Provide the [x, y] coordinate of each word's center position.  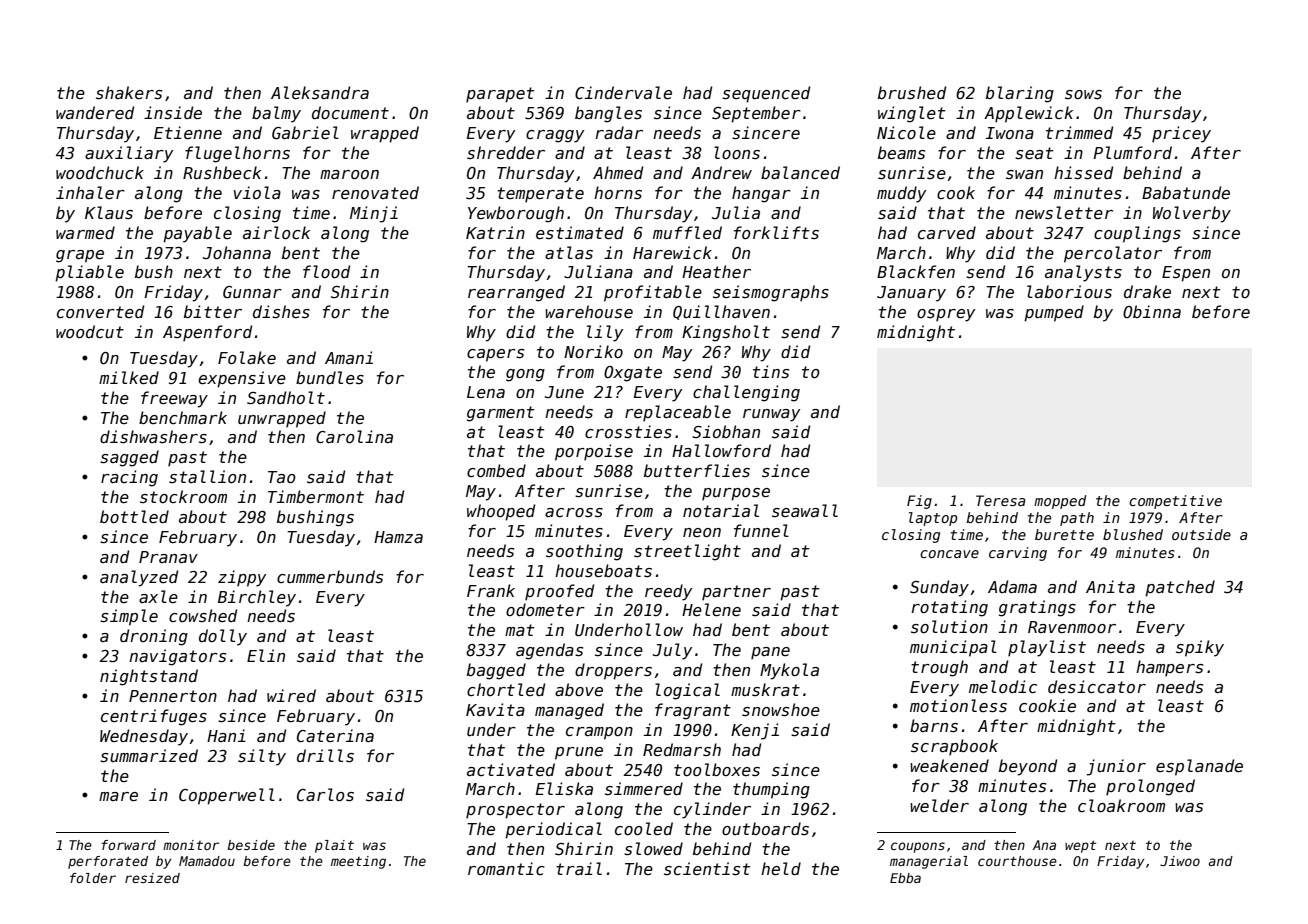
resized [152, 878]
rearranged [516, 293]
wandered [95, 112]
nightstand [149, 677]
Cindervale [623, 92]
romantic [506, 868]
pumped [1054, 313]
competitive [1175, 502]
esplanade [1199, 767]
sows [1083, 94]
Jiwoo [1180, 861]
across [574, 512]
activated [511, 769]
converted [100, 311]
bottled [134, 516]
